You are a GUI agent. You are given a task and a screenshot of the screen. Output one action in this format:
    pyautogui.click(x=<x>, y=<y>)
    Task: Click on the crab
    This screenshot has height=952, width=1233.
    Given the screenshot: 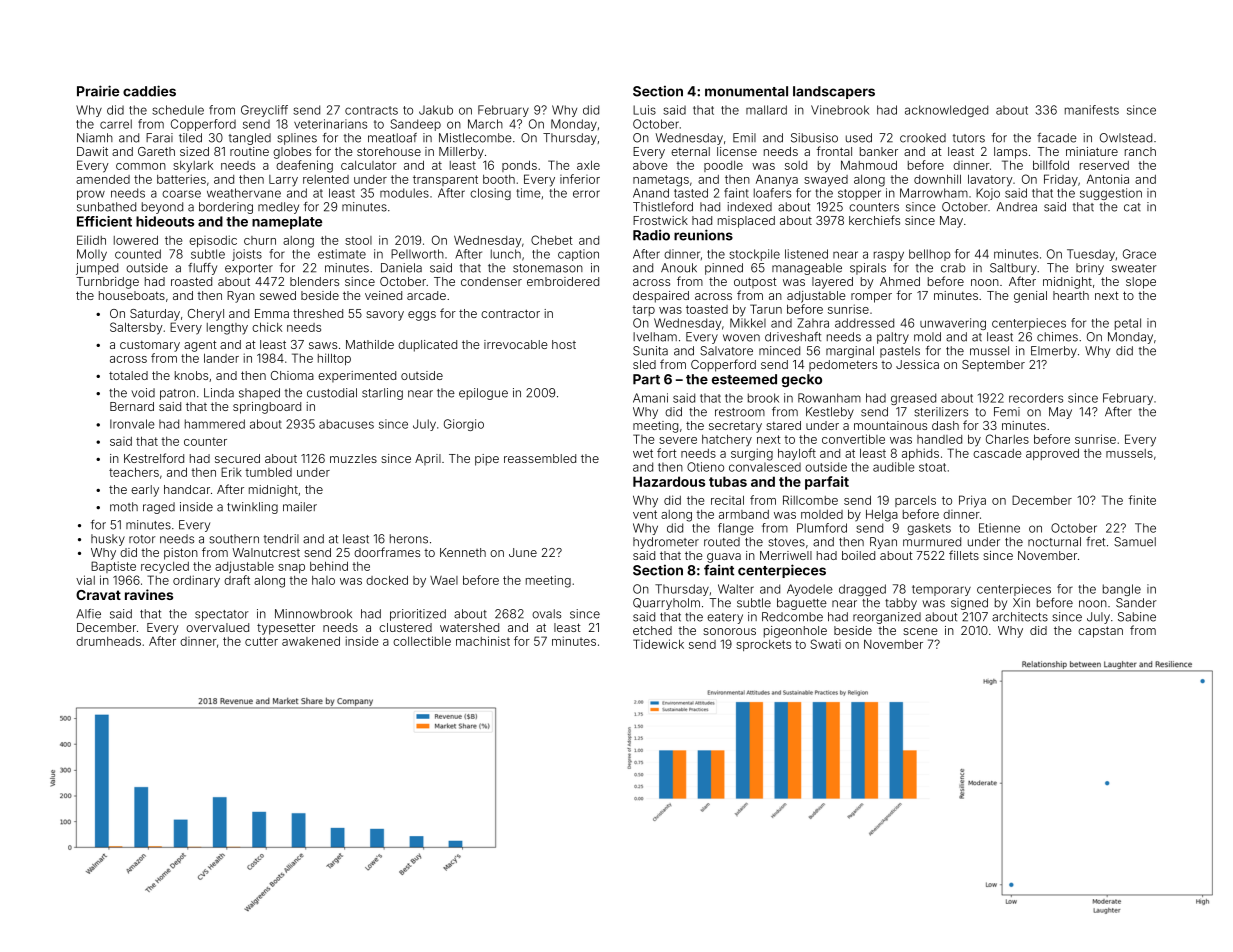 What is the action you would take?
    pyautogui.click(x=953, y=268)
